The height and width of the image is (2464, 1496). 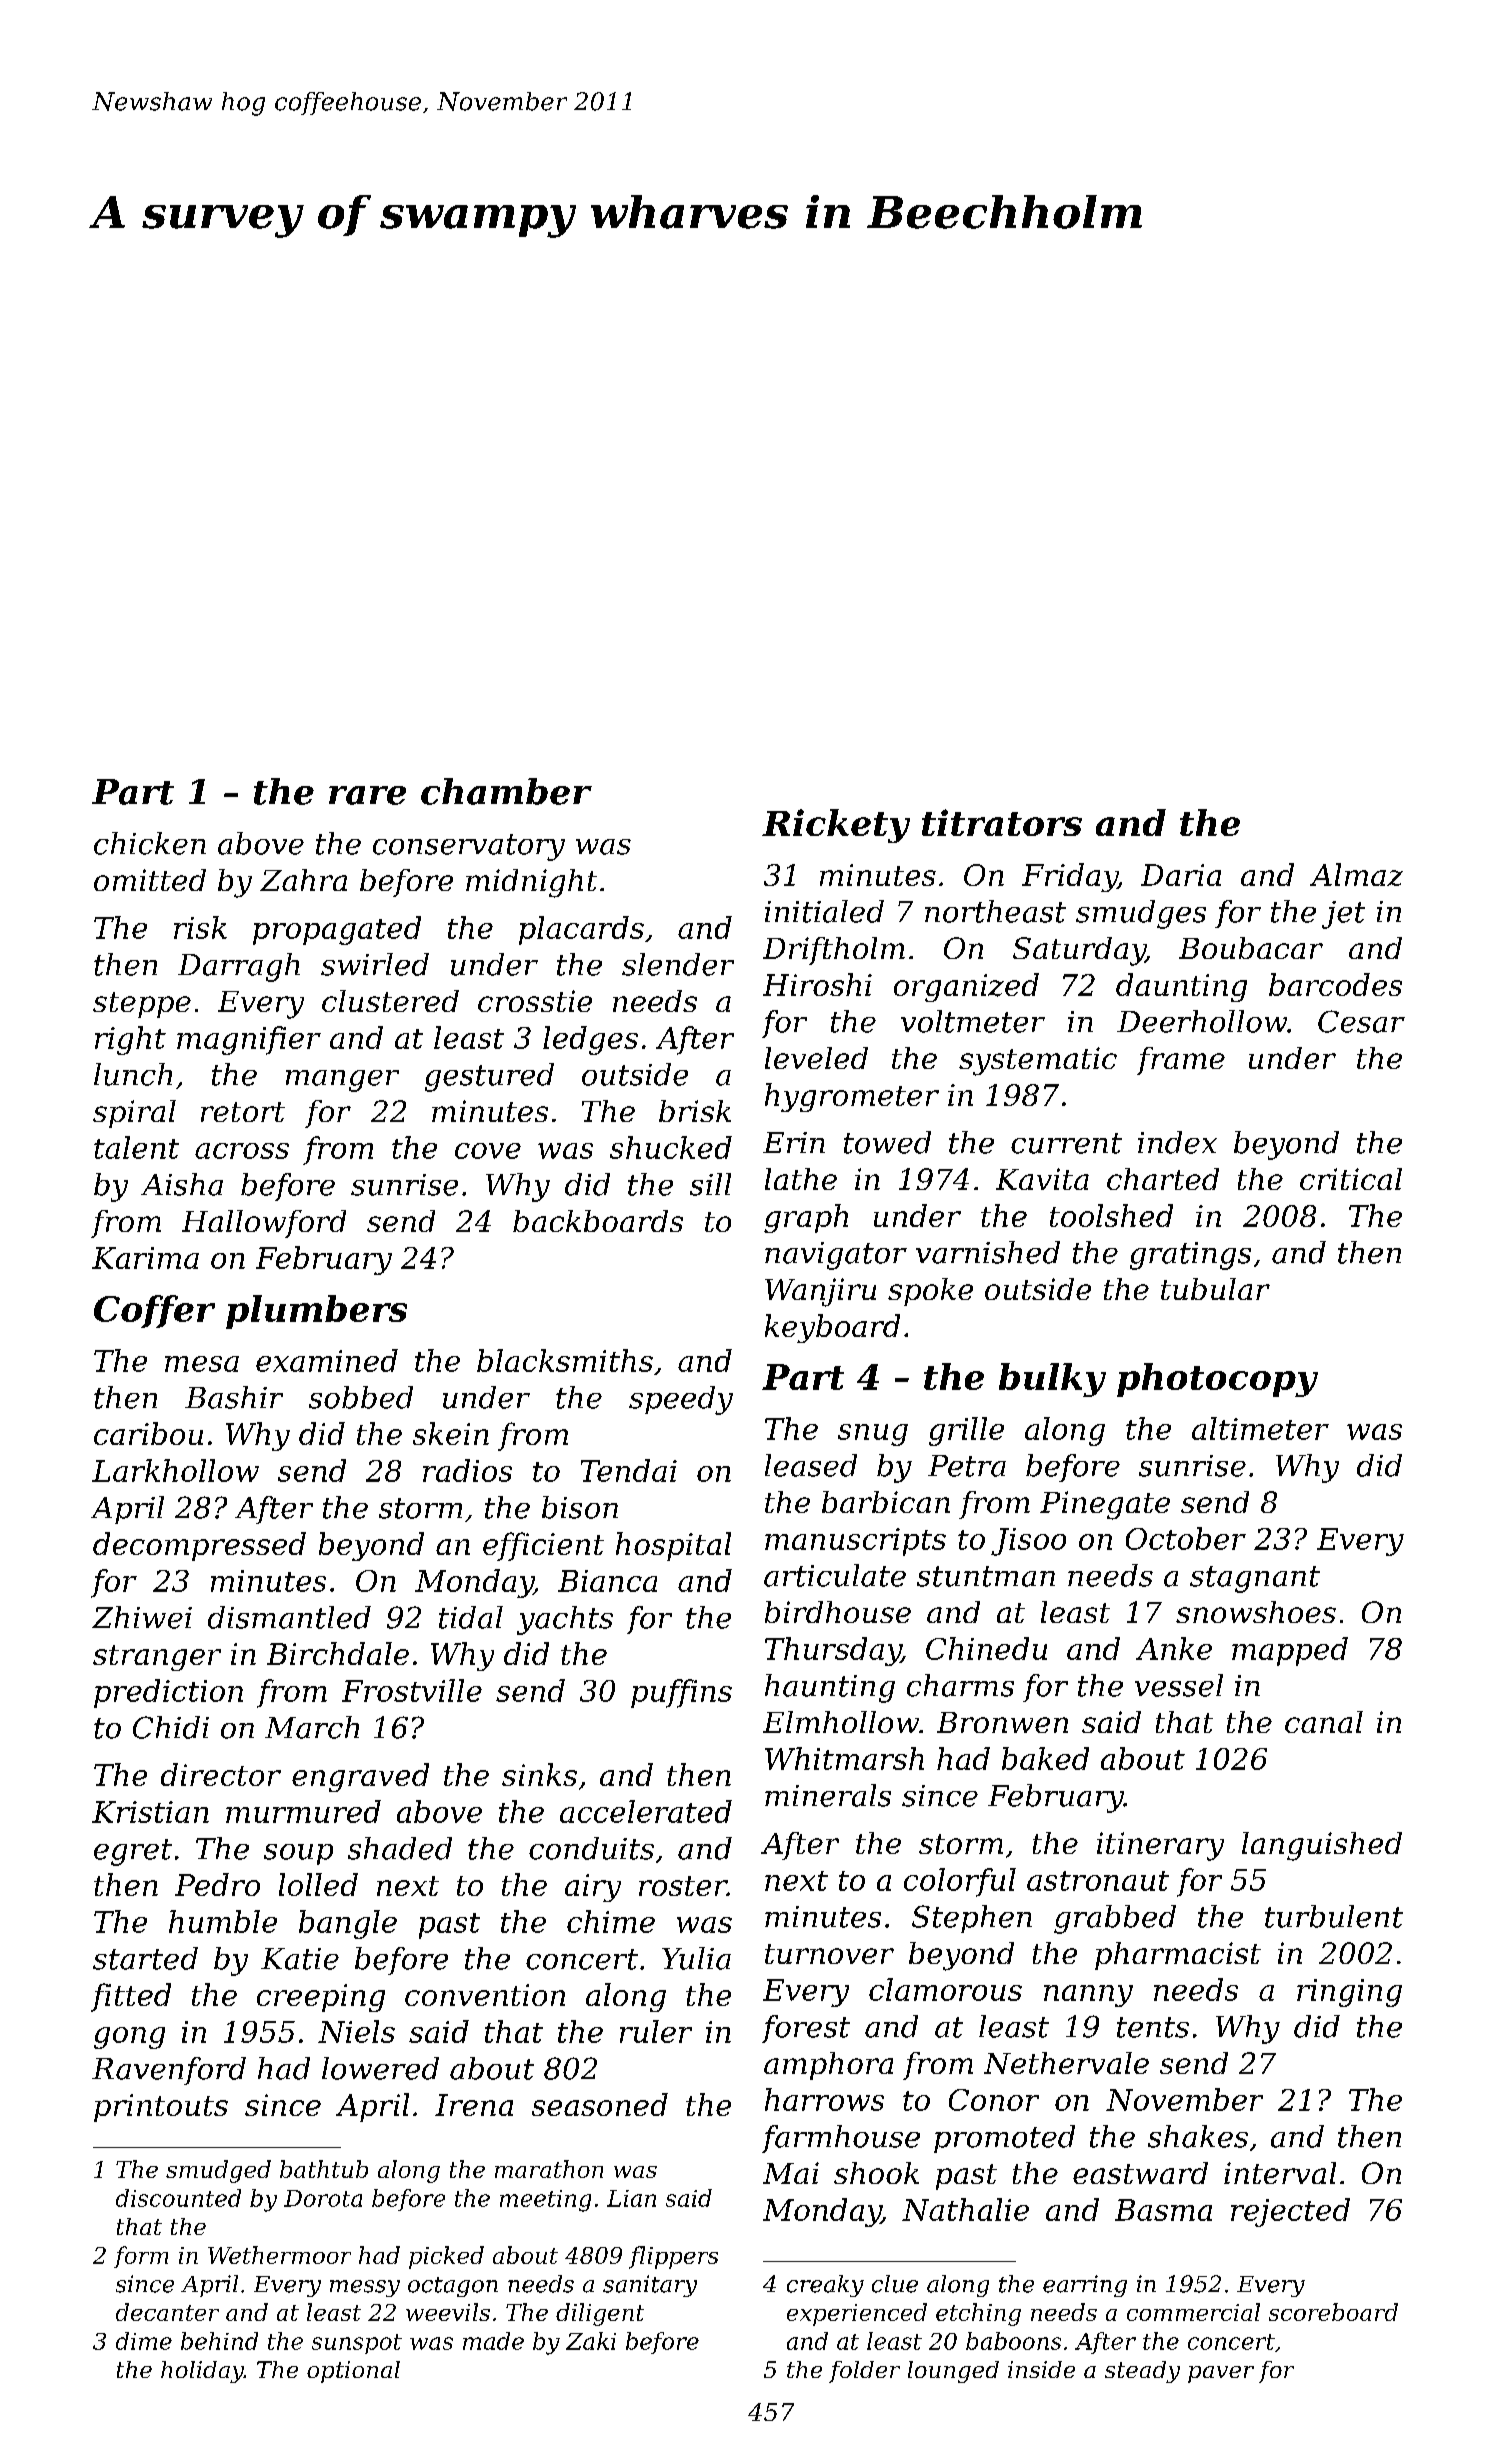 What do you see at coordinates (811, 1465) in the image?
I see `leased` at bounding box center [811, 1465].
